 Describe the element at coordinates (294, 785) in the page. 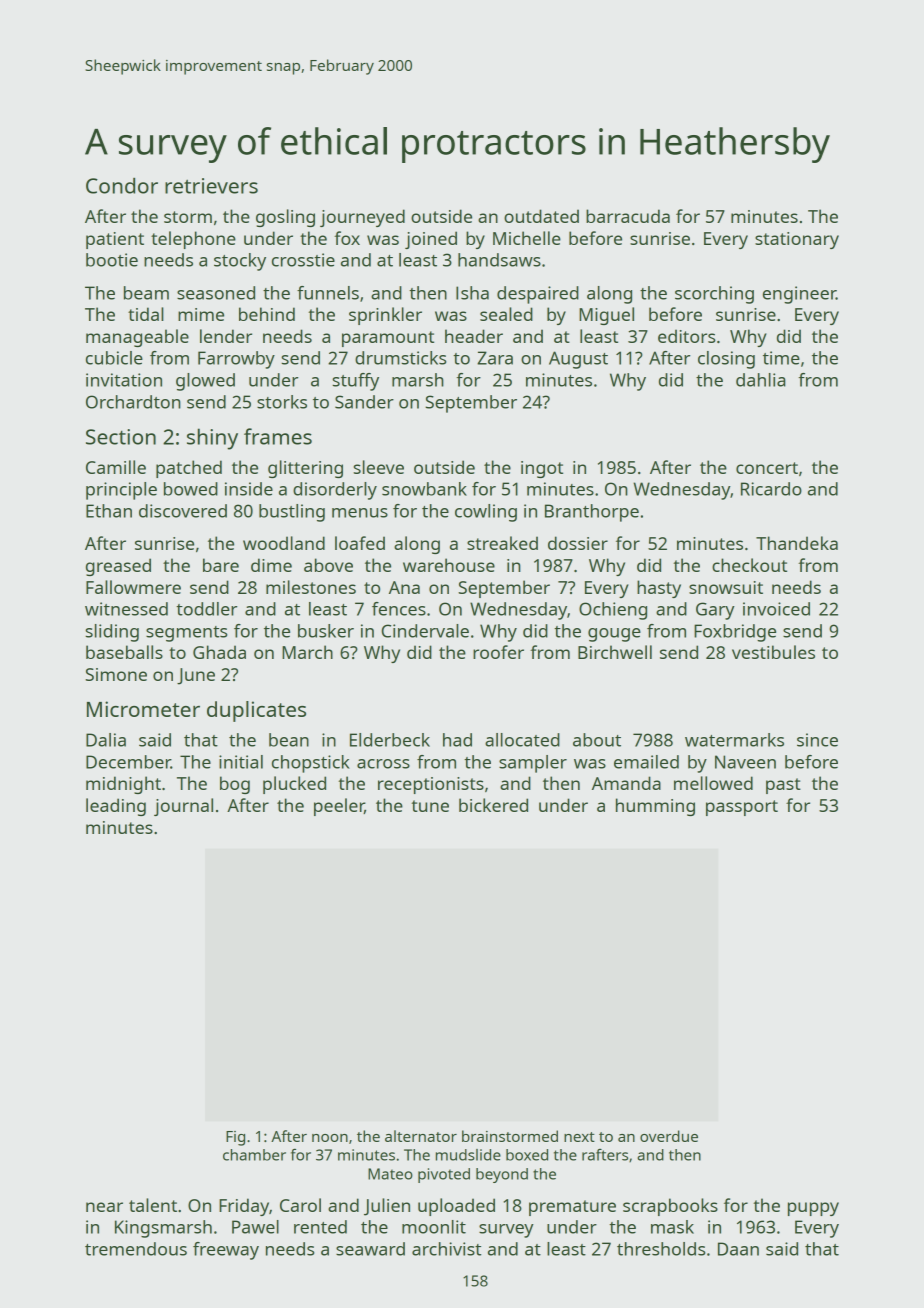

I see `plucked` at that location.
